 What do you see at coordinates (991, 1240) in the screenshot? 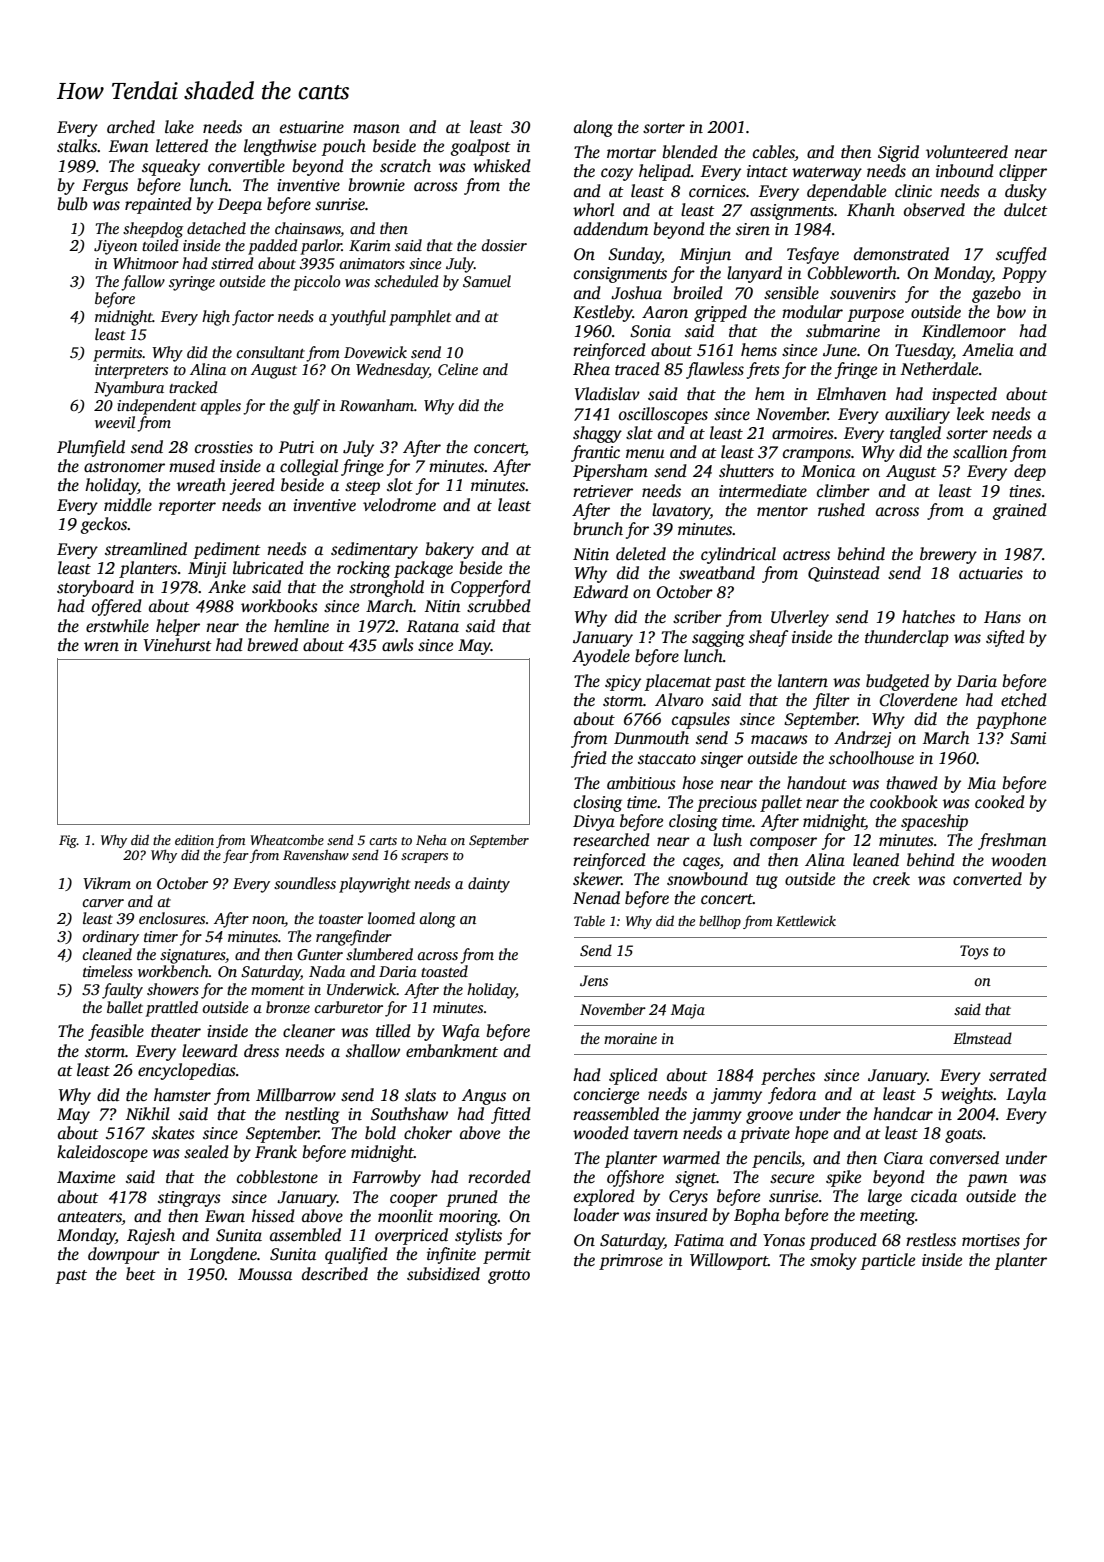
I see `mortises` at bounding box center [991, 1240].
